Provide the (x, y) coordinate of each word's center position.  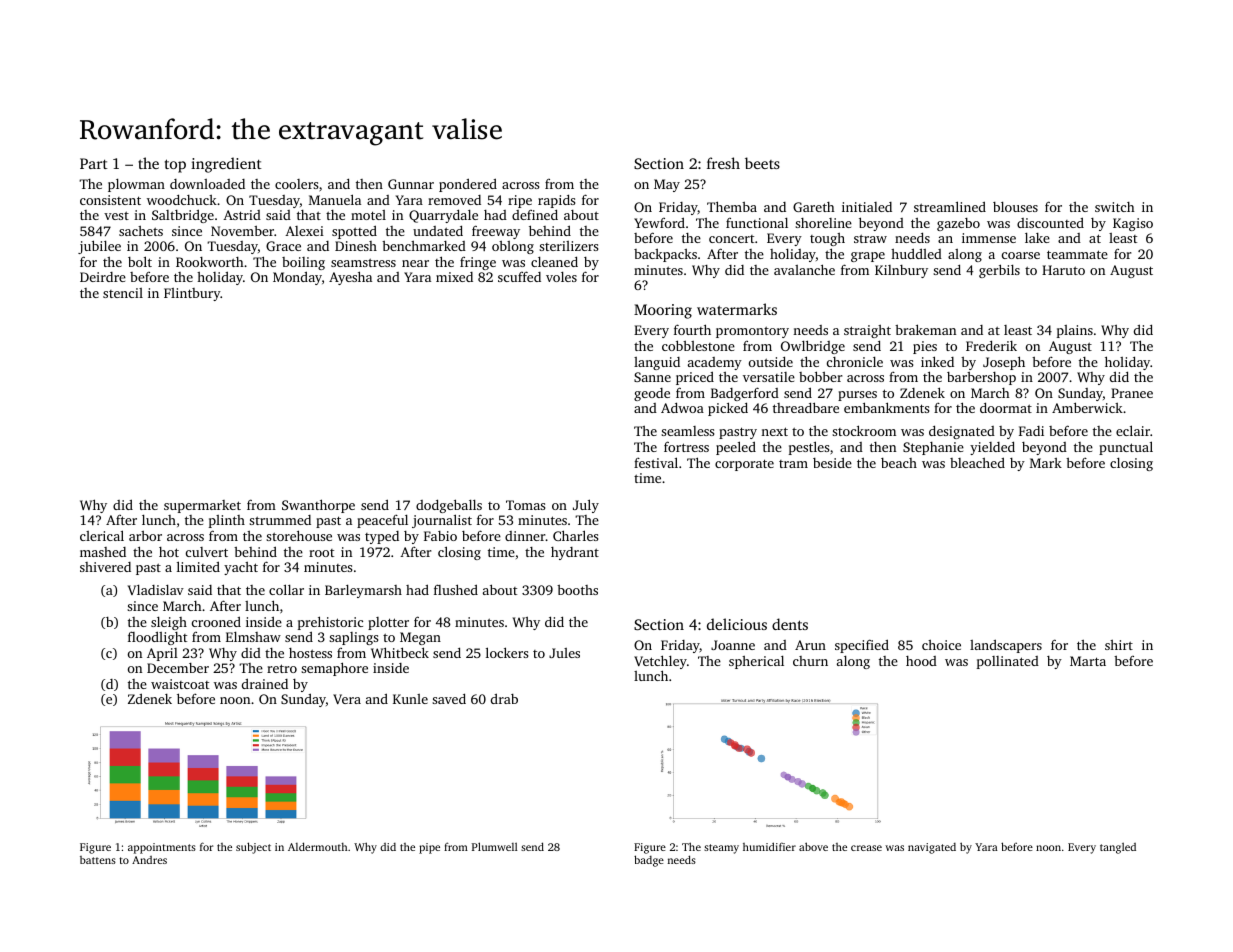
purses (857, 396)
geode (652, 394)
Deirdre (103, 277)
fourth (692, 329)
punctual (1126, 448)
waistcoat (180, 684)
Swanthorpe (318, 506)
